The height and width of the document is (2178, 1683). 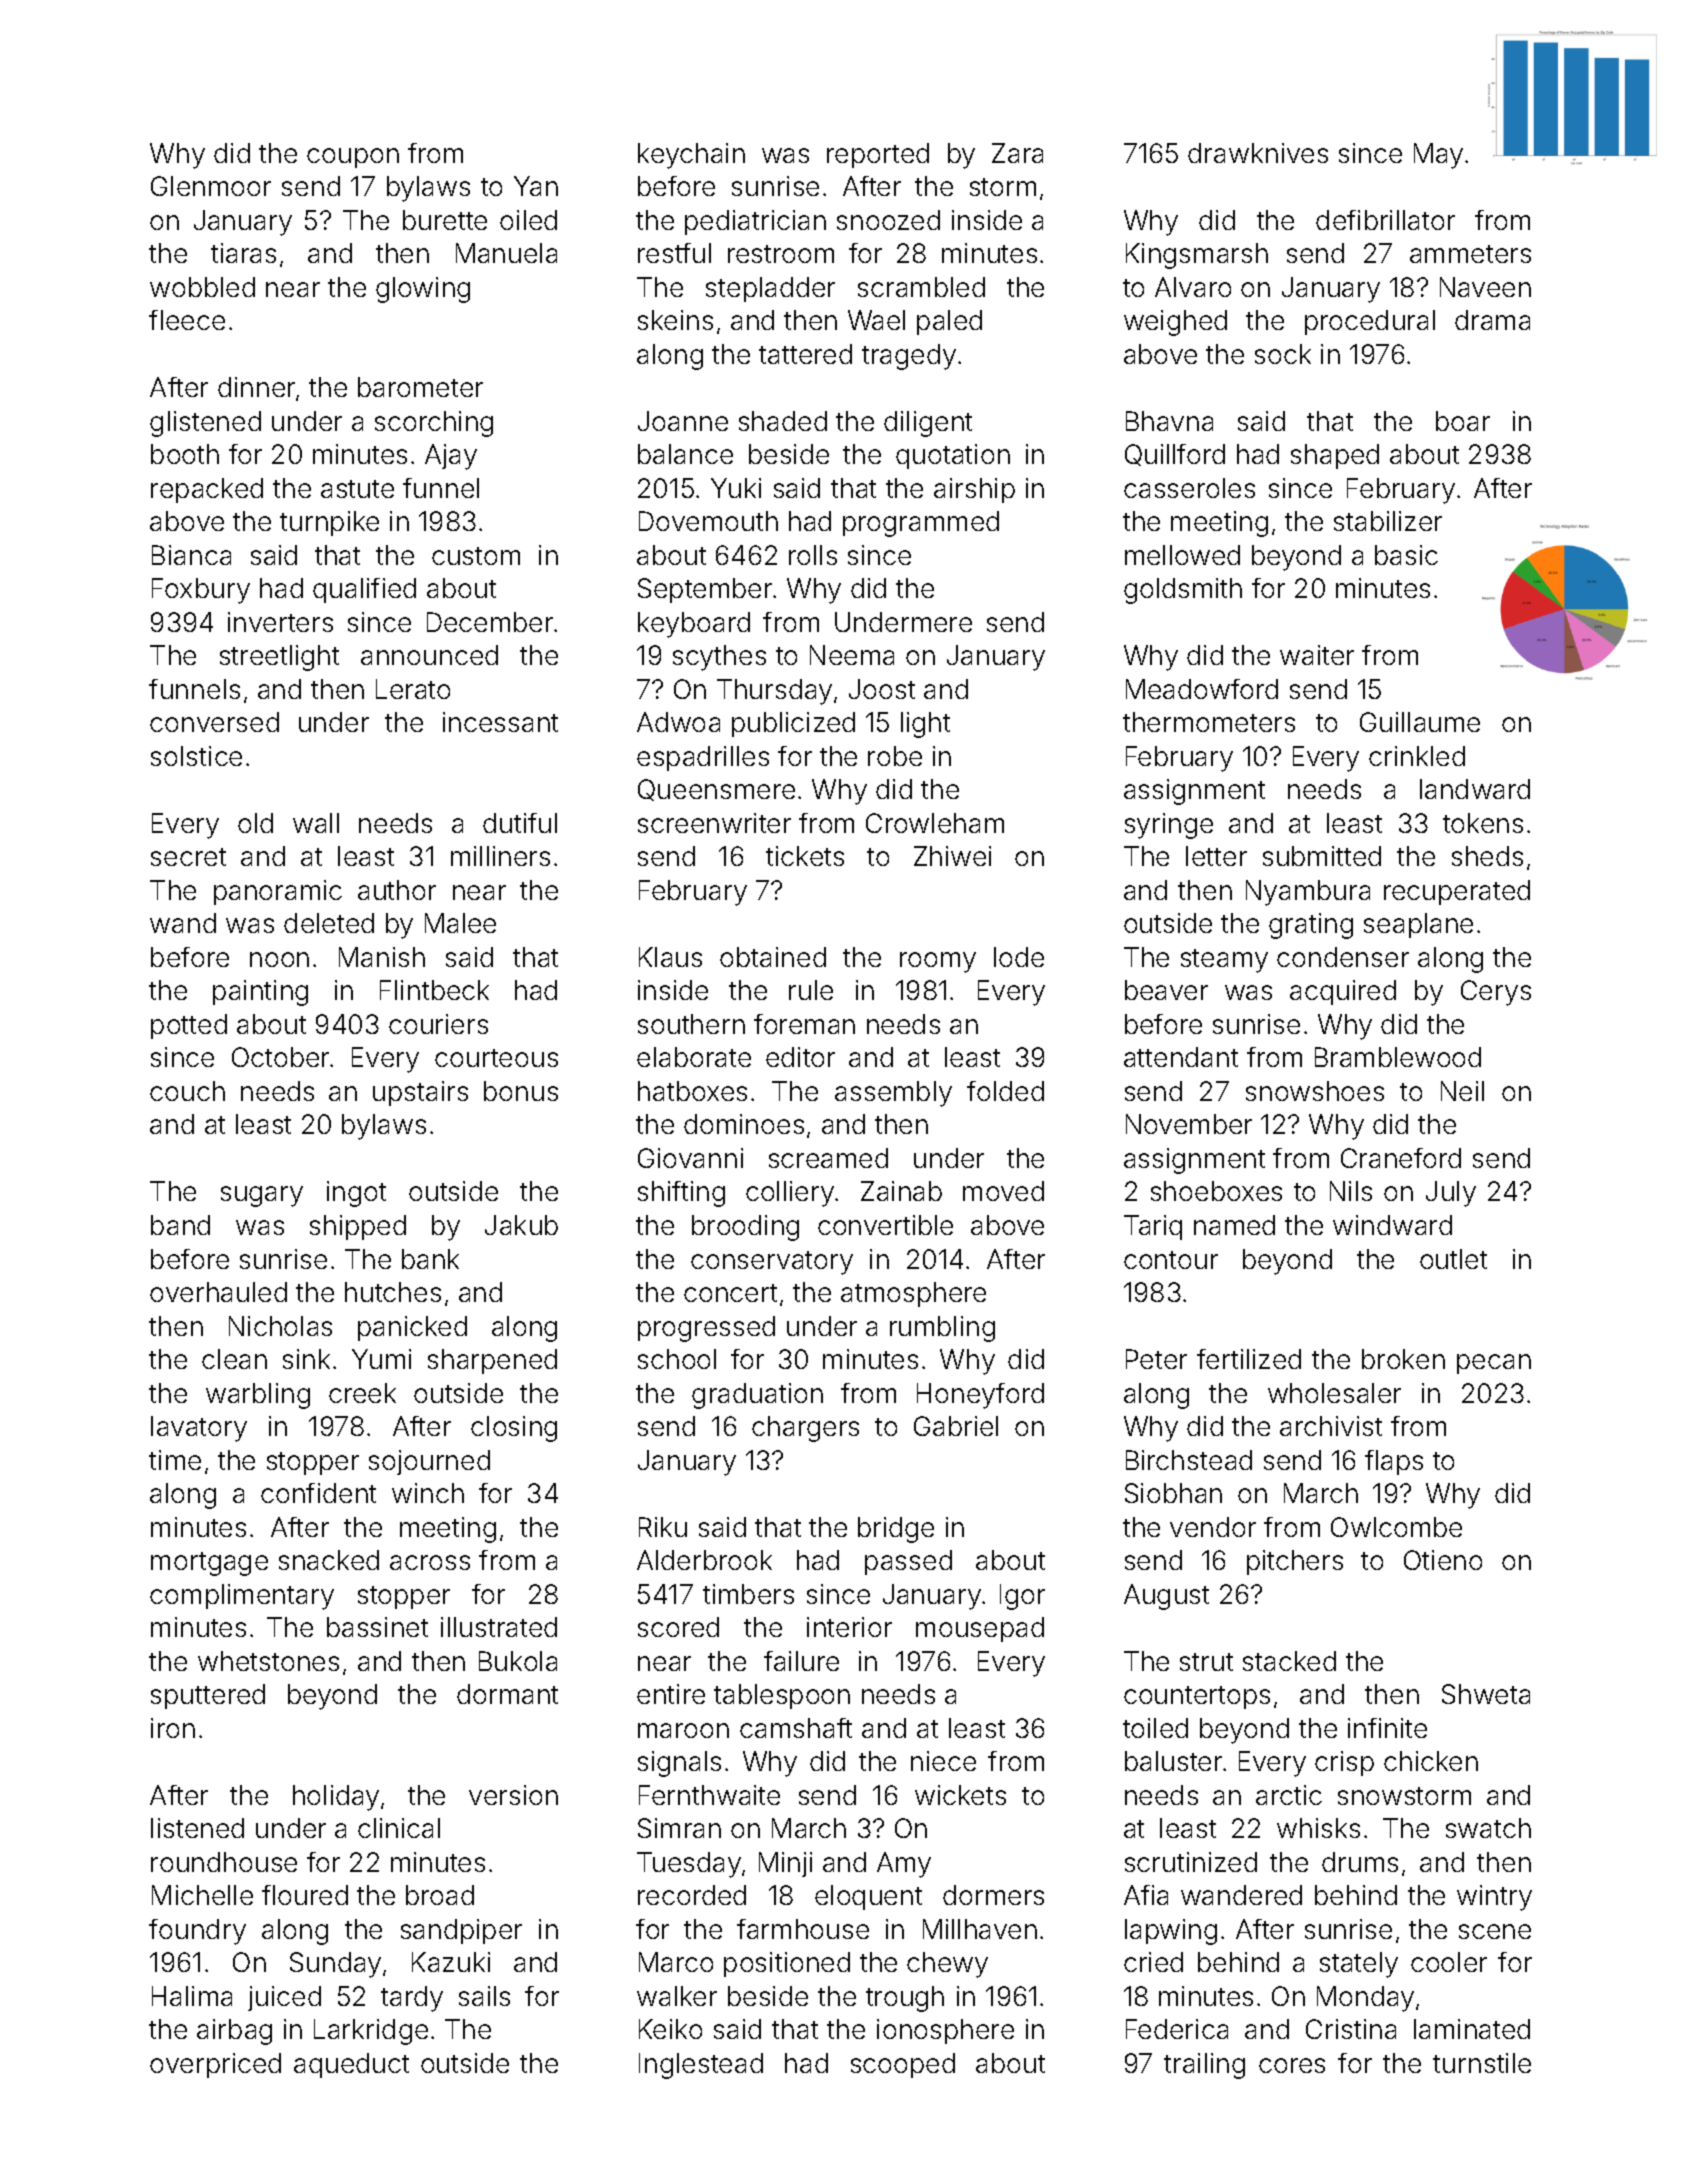 I want to click on Zara, so click(x=1017, y=153).
